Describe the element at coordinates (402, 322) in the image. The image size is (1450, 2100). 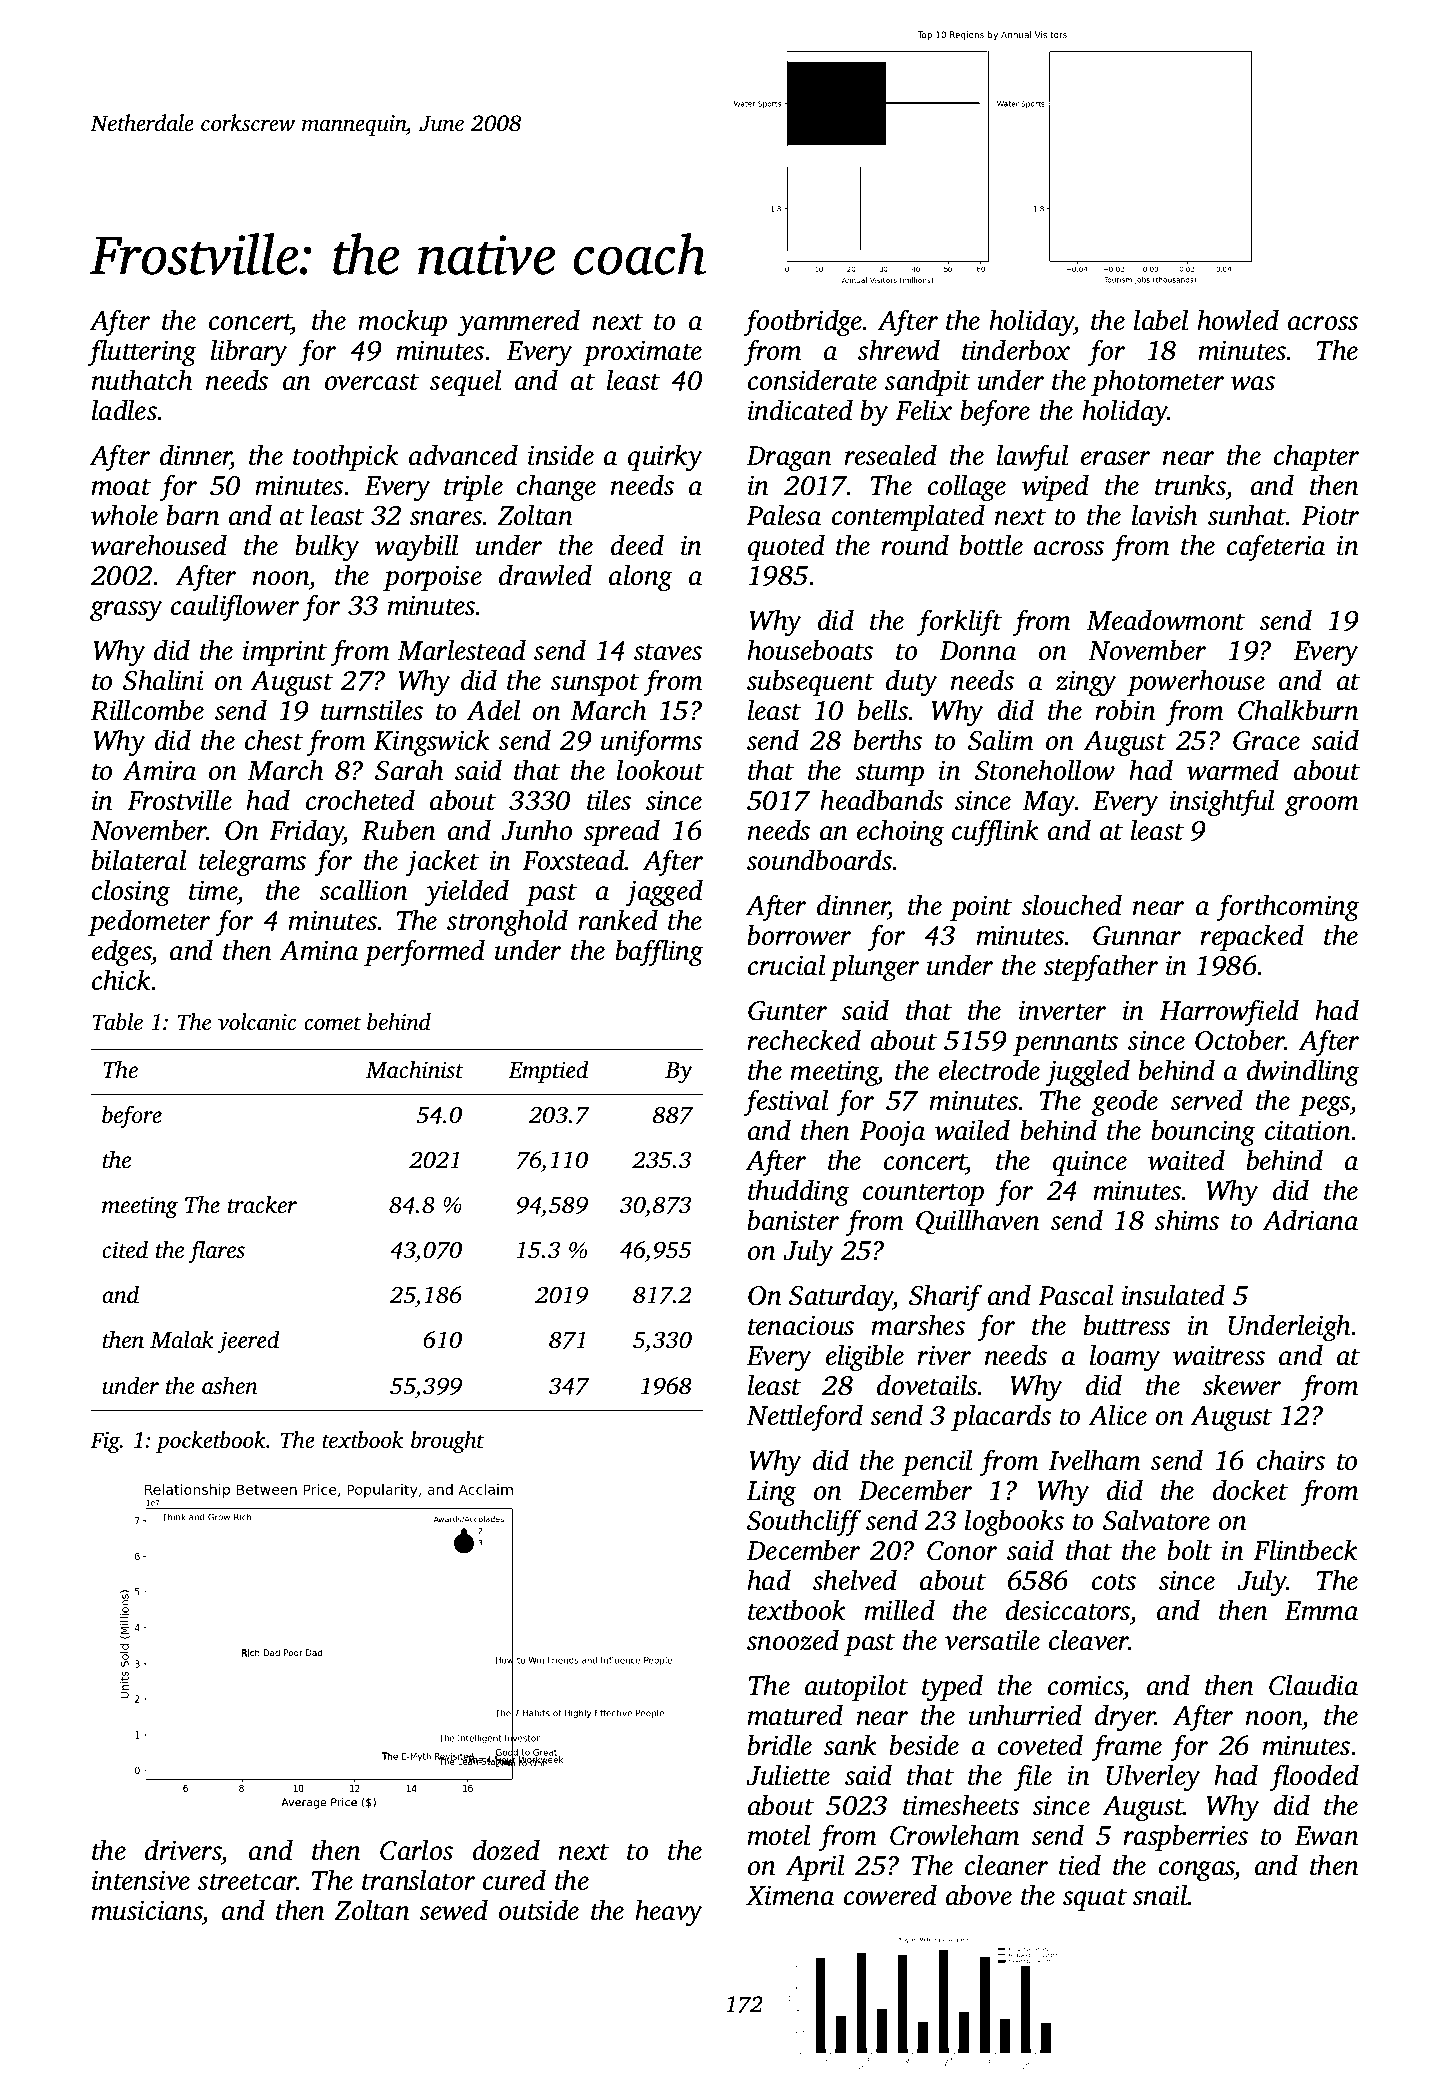
I see `mockup` at that location.
